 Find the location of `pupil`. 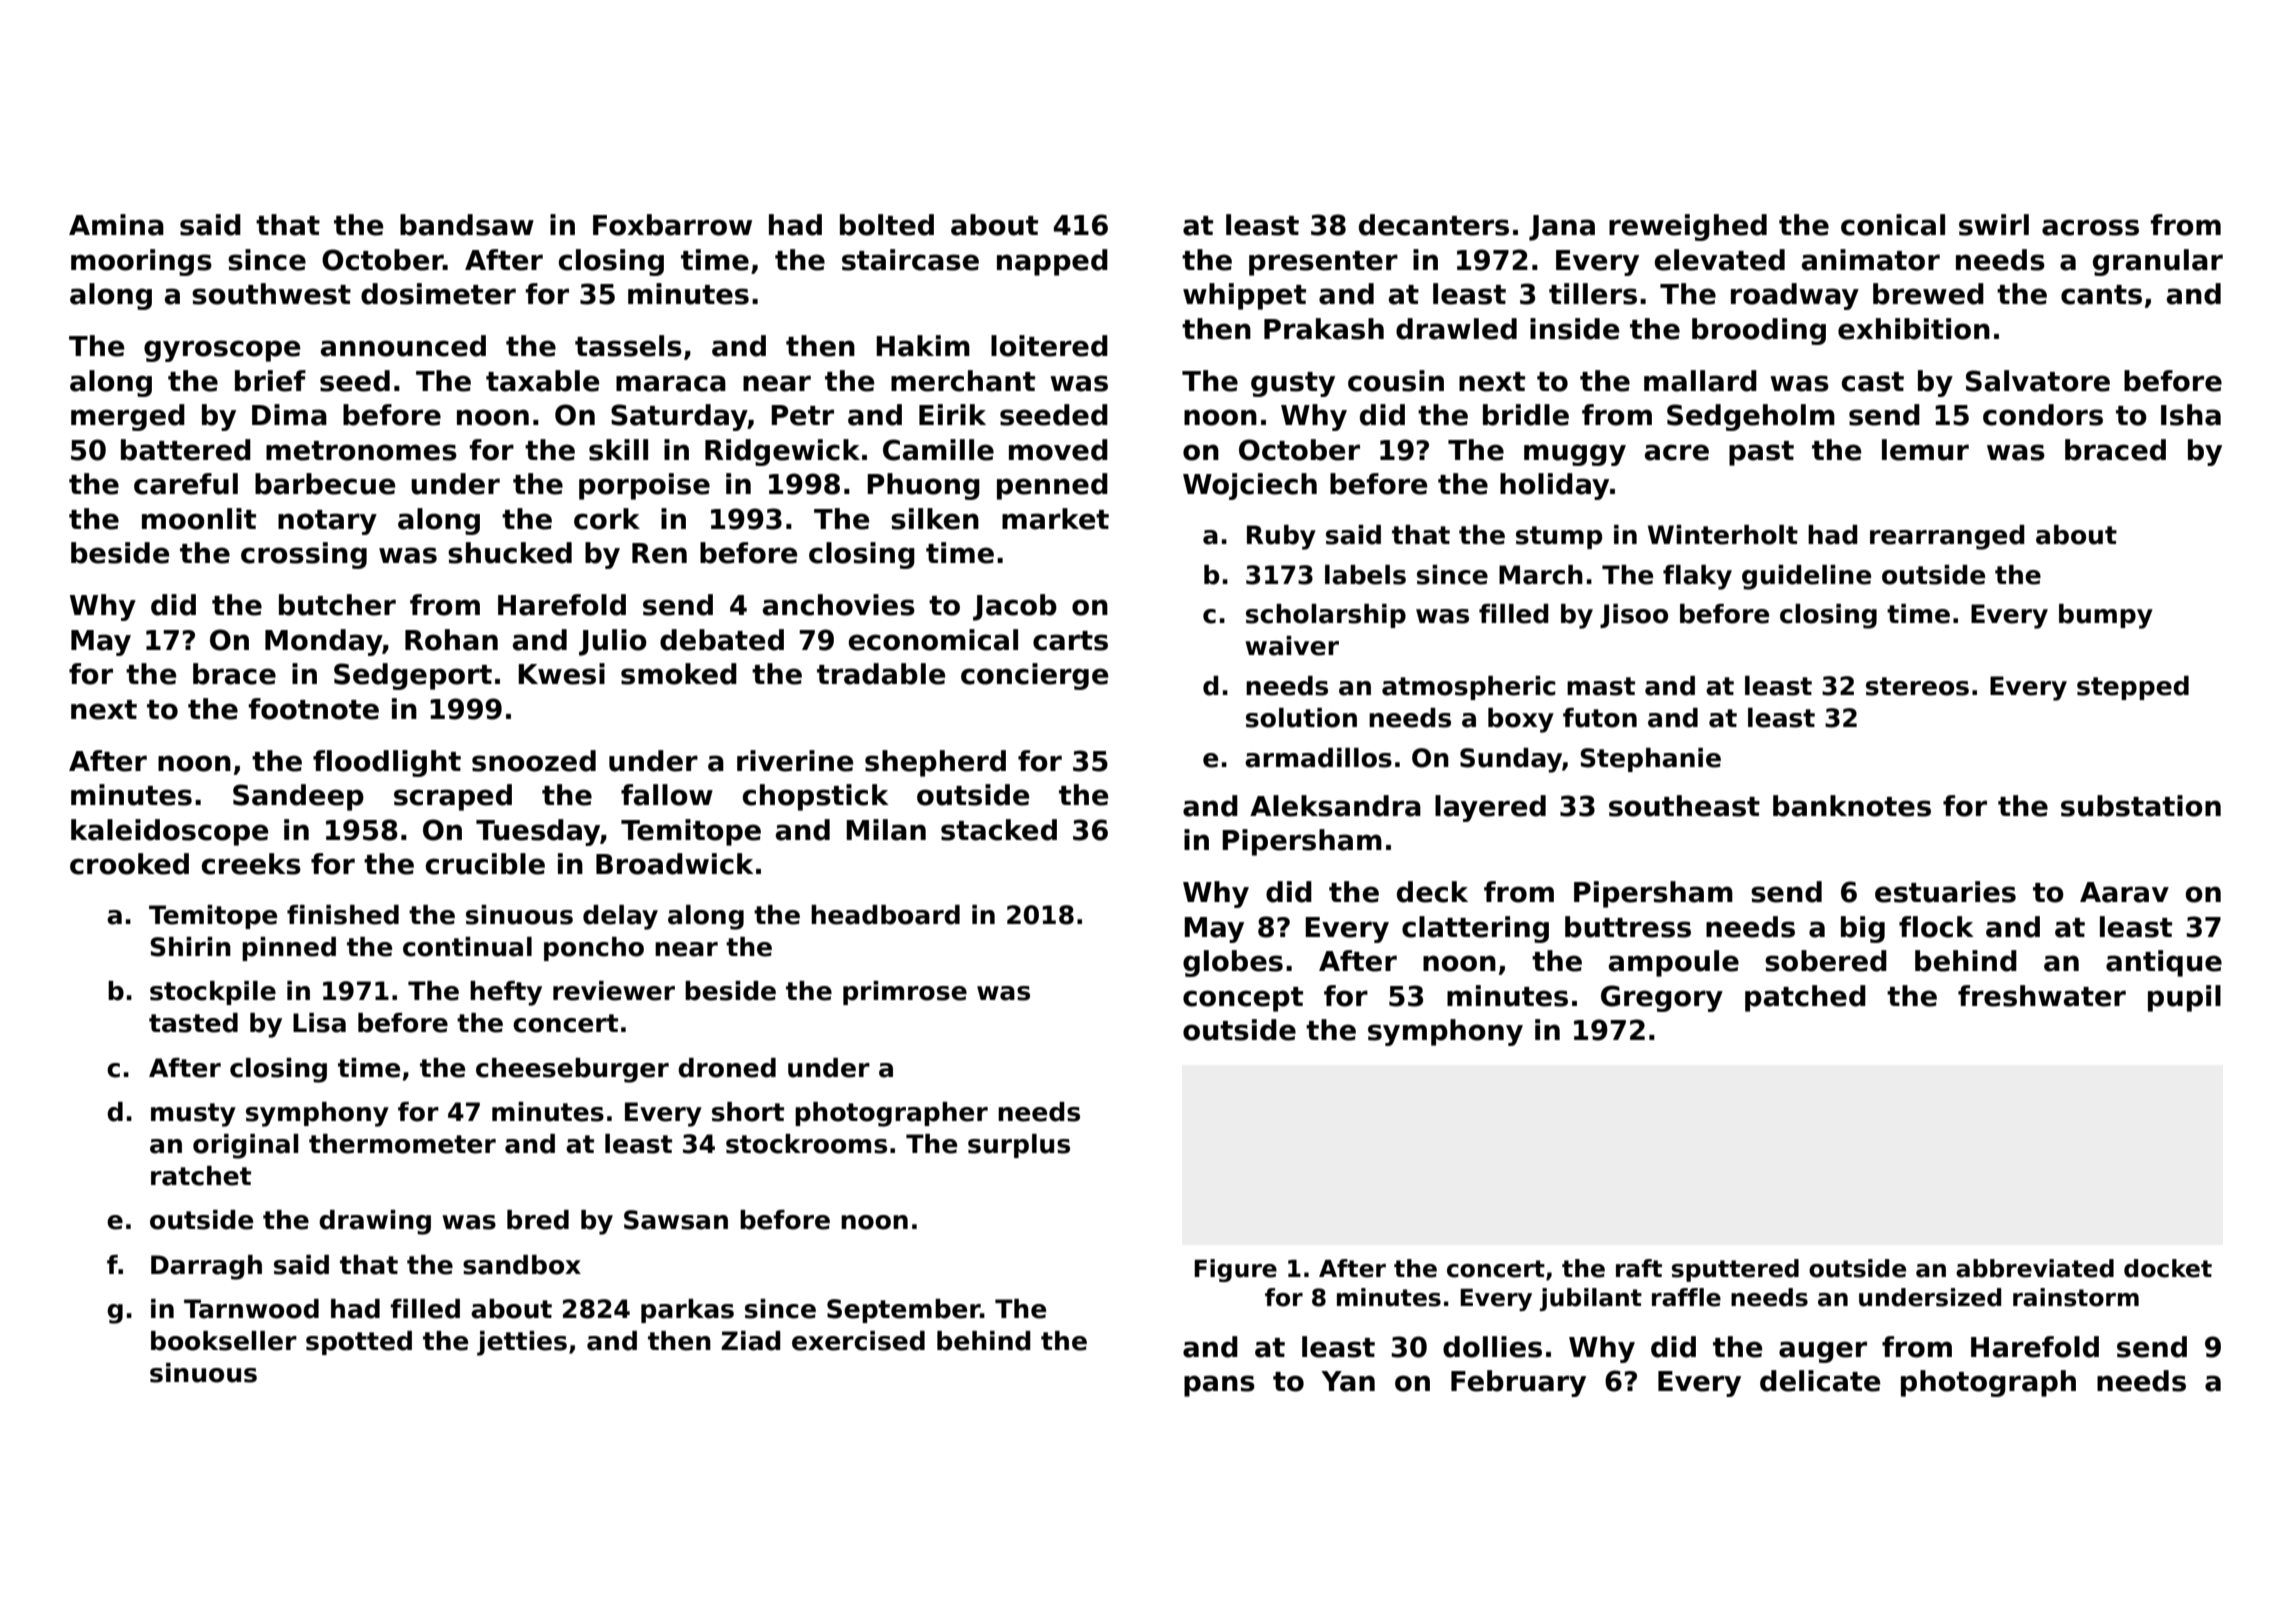

pupil is located at coordinates (2184, 998).
